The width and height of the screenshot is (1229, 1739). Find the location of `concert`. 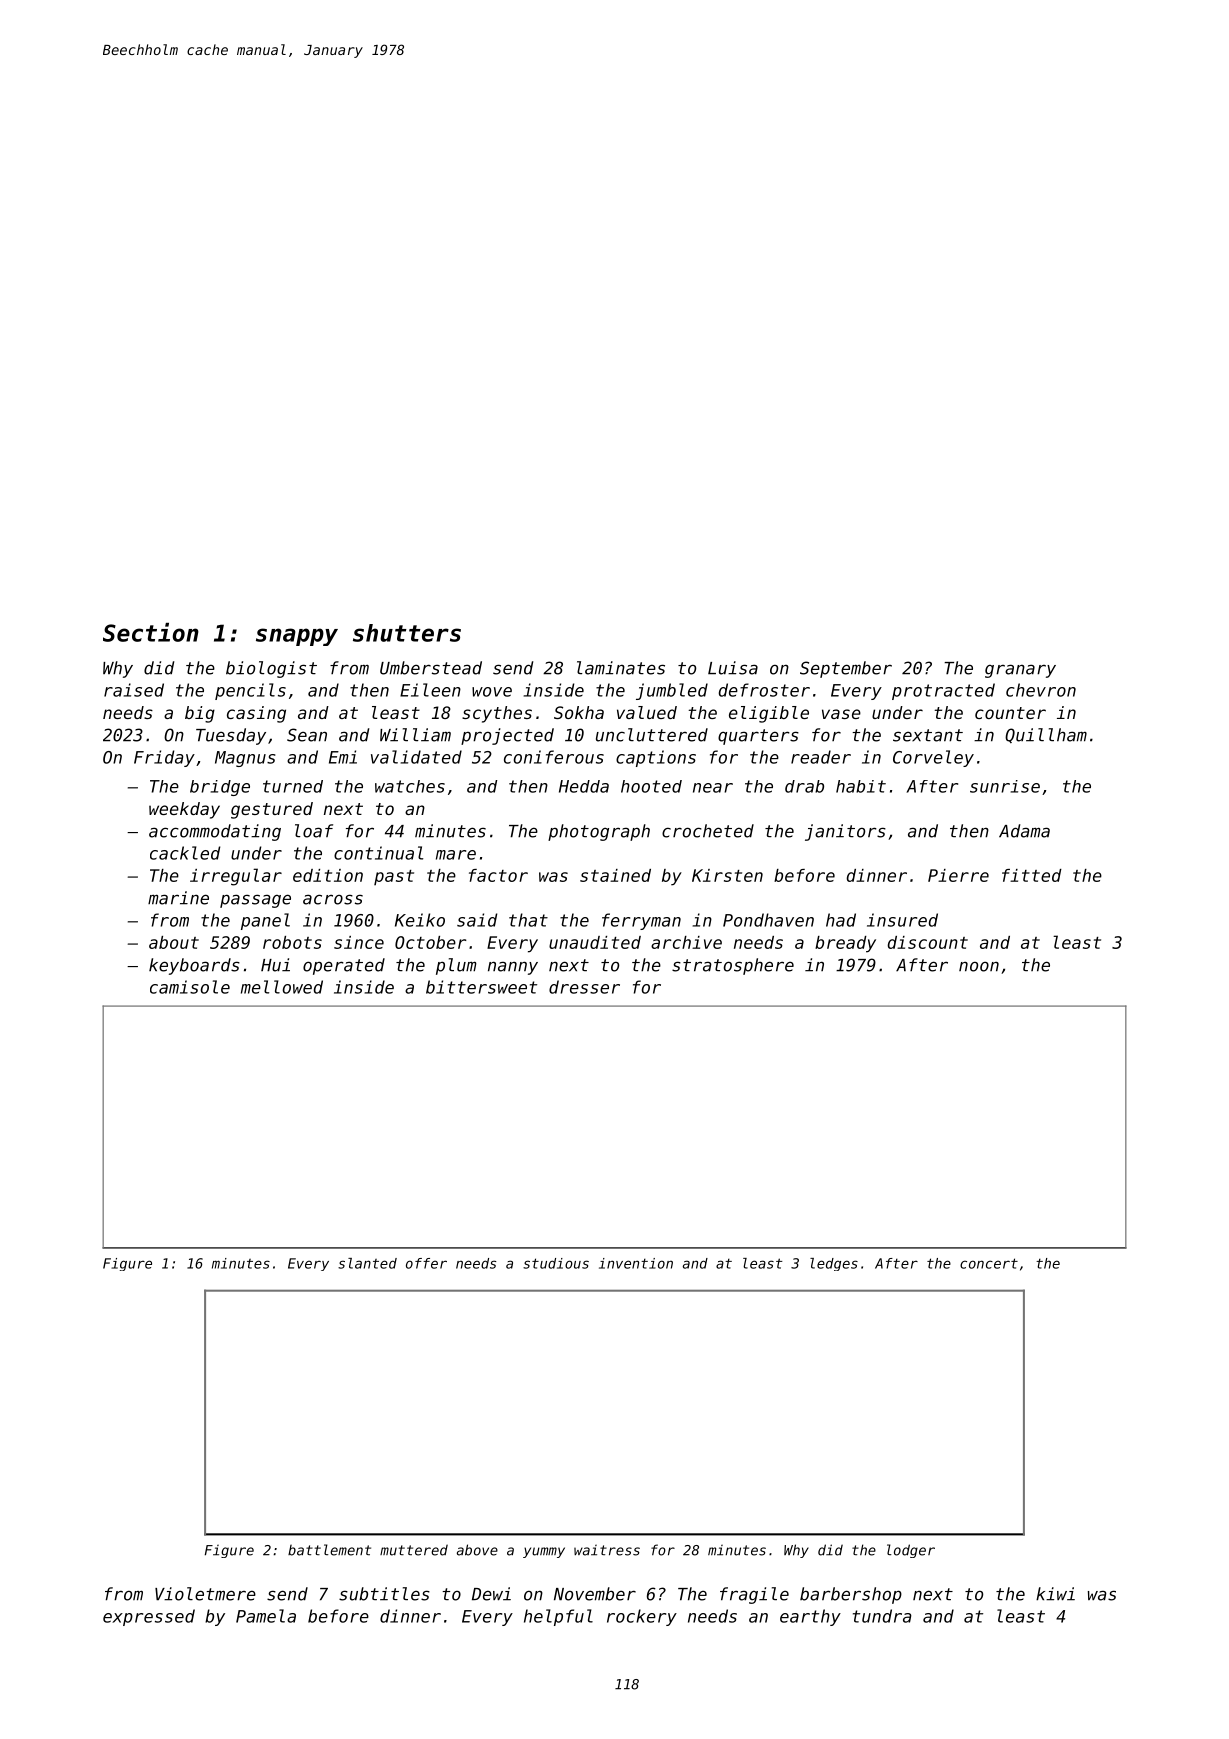

concert is located at coordinates (989, 1263).
